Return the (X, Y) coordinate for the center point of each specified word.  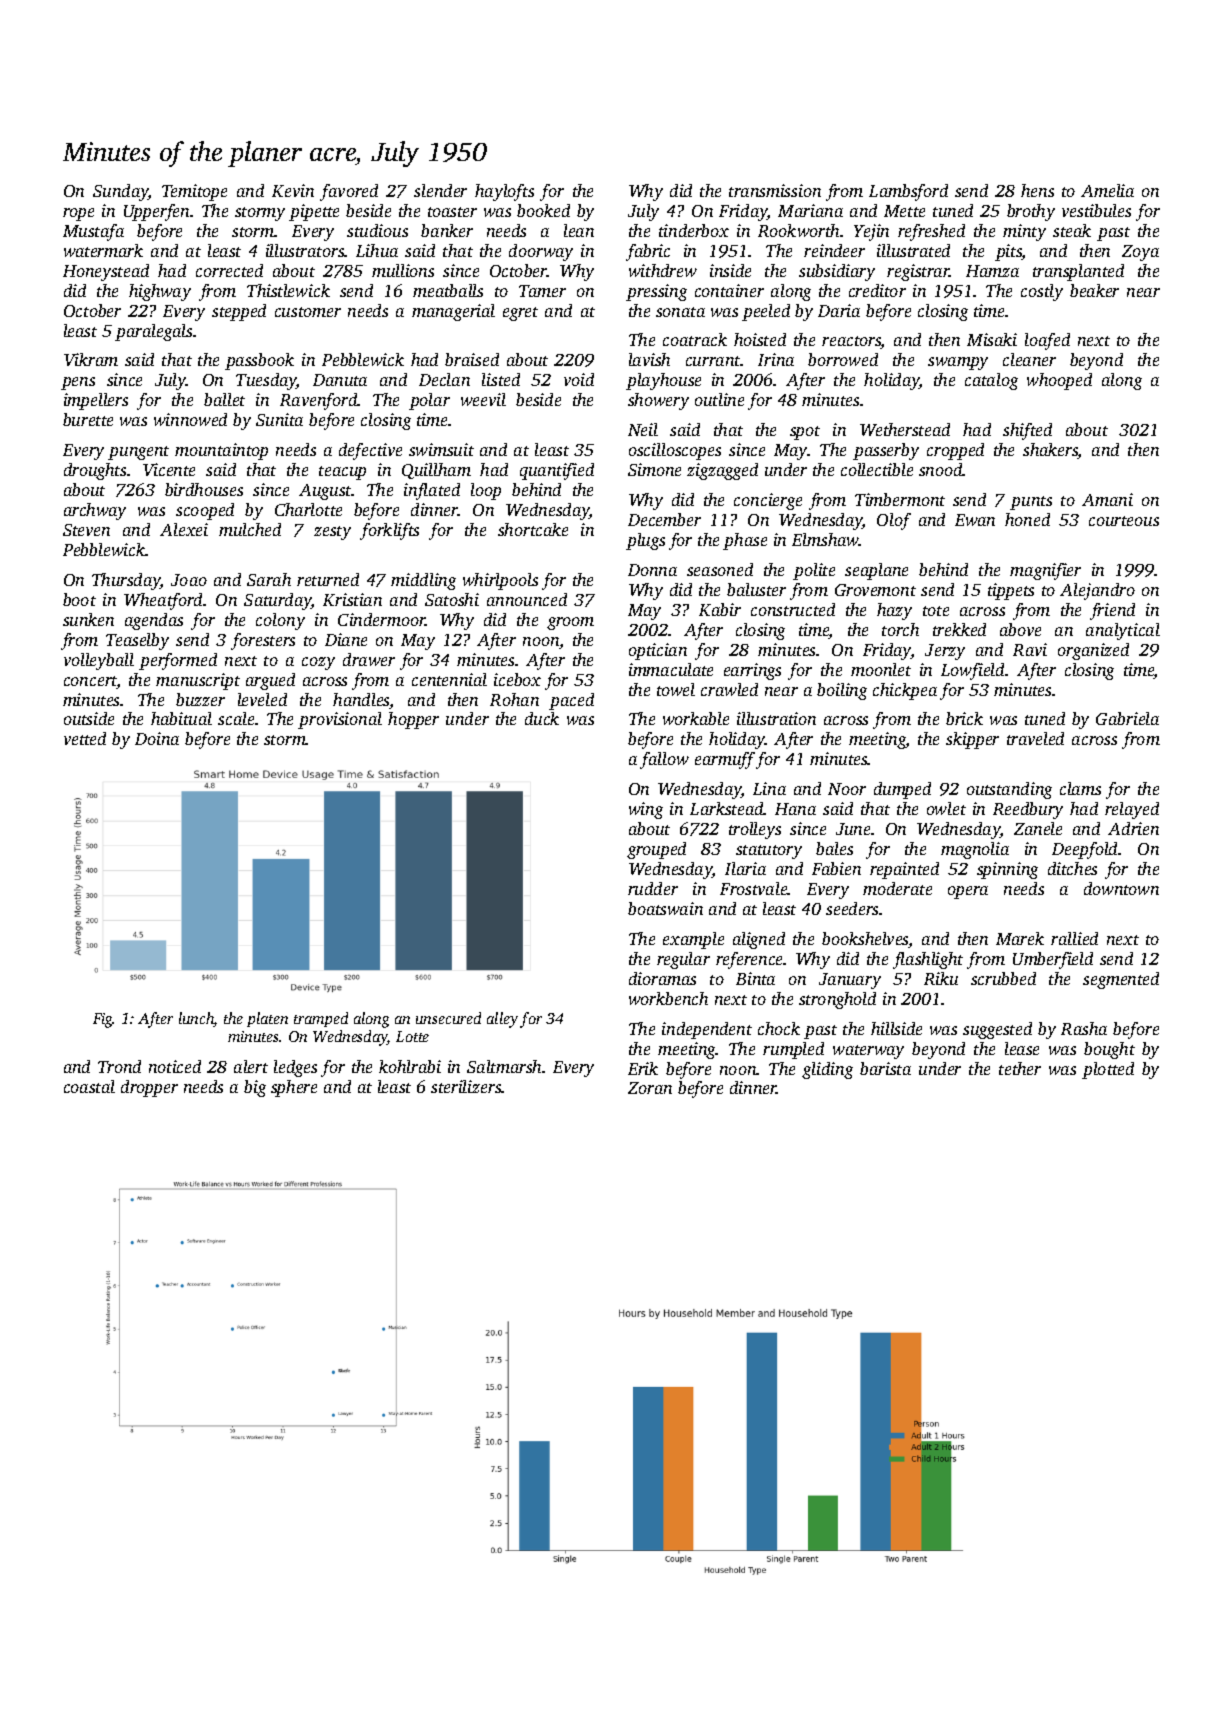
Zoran (650, 1088)
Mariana (810, 210)
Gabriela (1127, 718)
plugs (645, 541)
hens (1037, 190)
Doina (157, 738)
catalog (991, 381)
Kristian (352, 599)
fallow (664, 760)
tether (1020, 1068)
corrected (229, 270)
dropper (149, 1088)
